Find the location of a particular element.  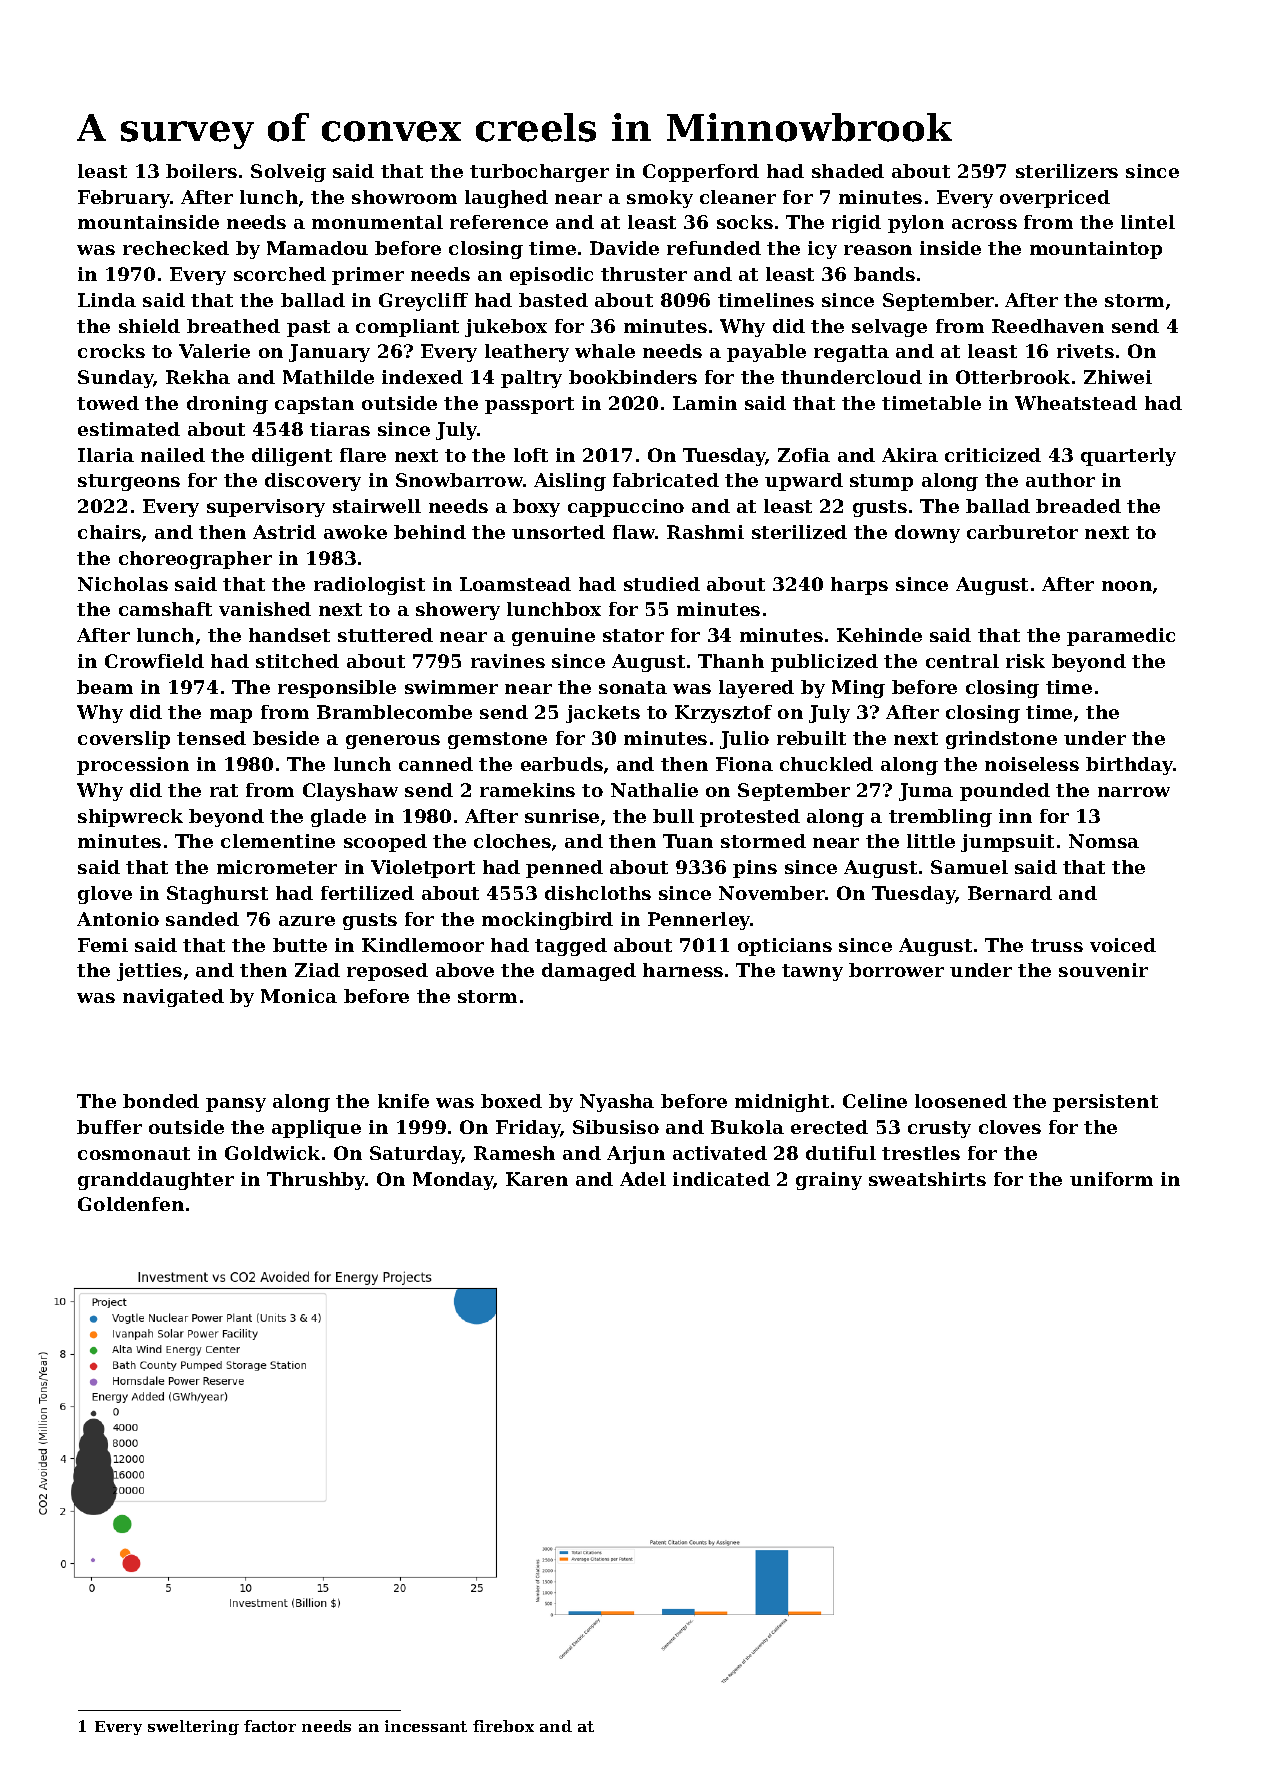

sweatshirts is located at coordinates (927, 1179).
